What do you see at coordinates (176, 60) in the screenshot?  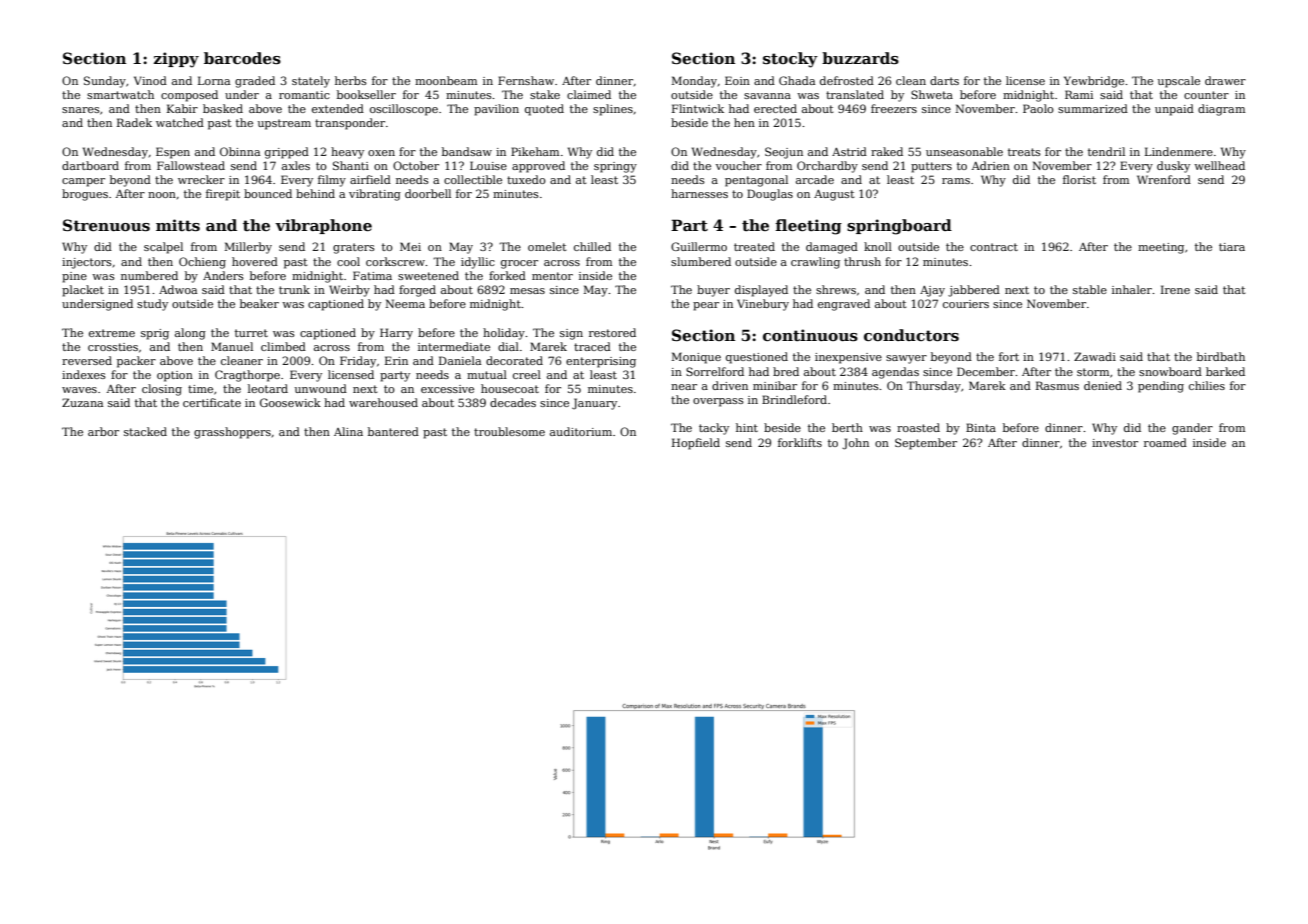 I see `zippy` at bounding box center [176, 60].
